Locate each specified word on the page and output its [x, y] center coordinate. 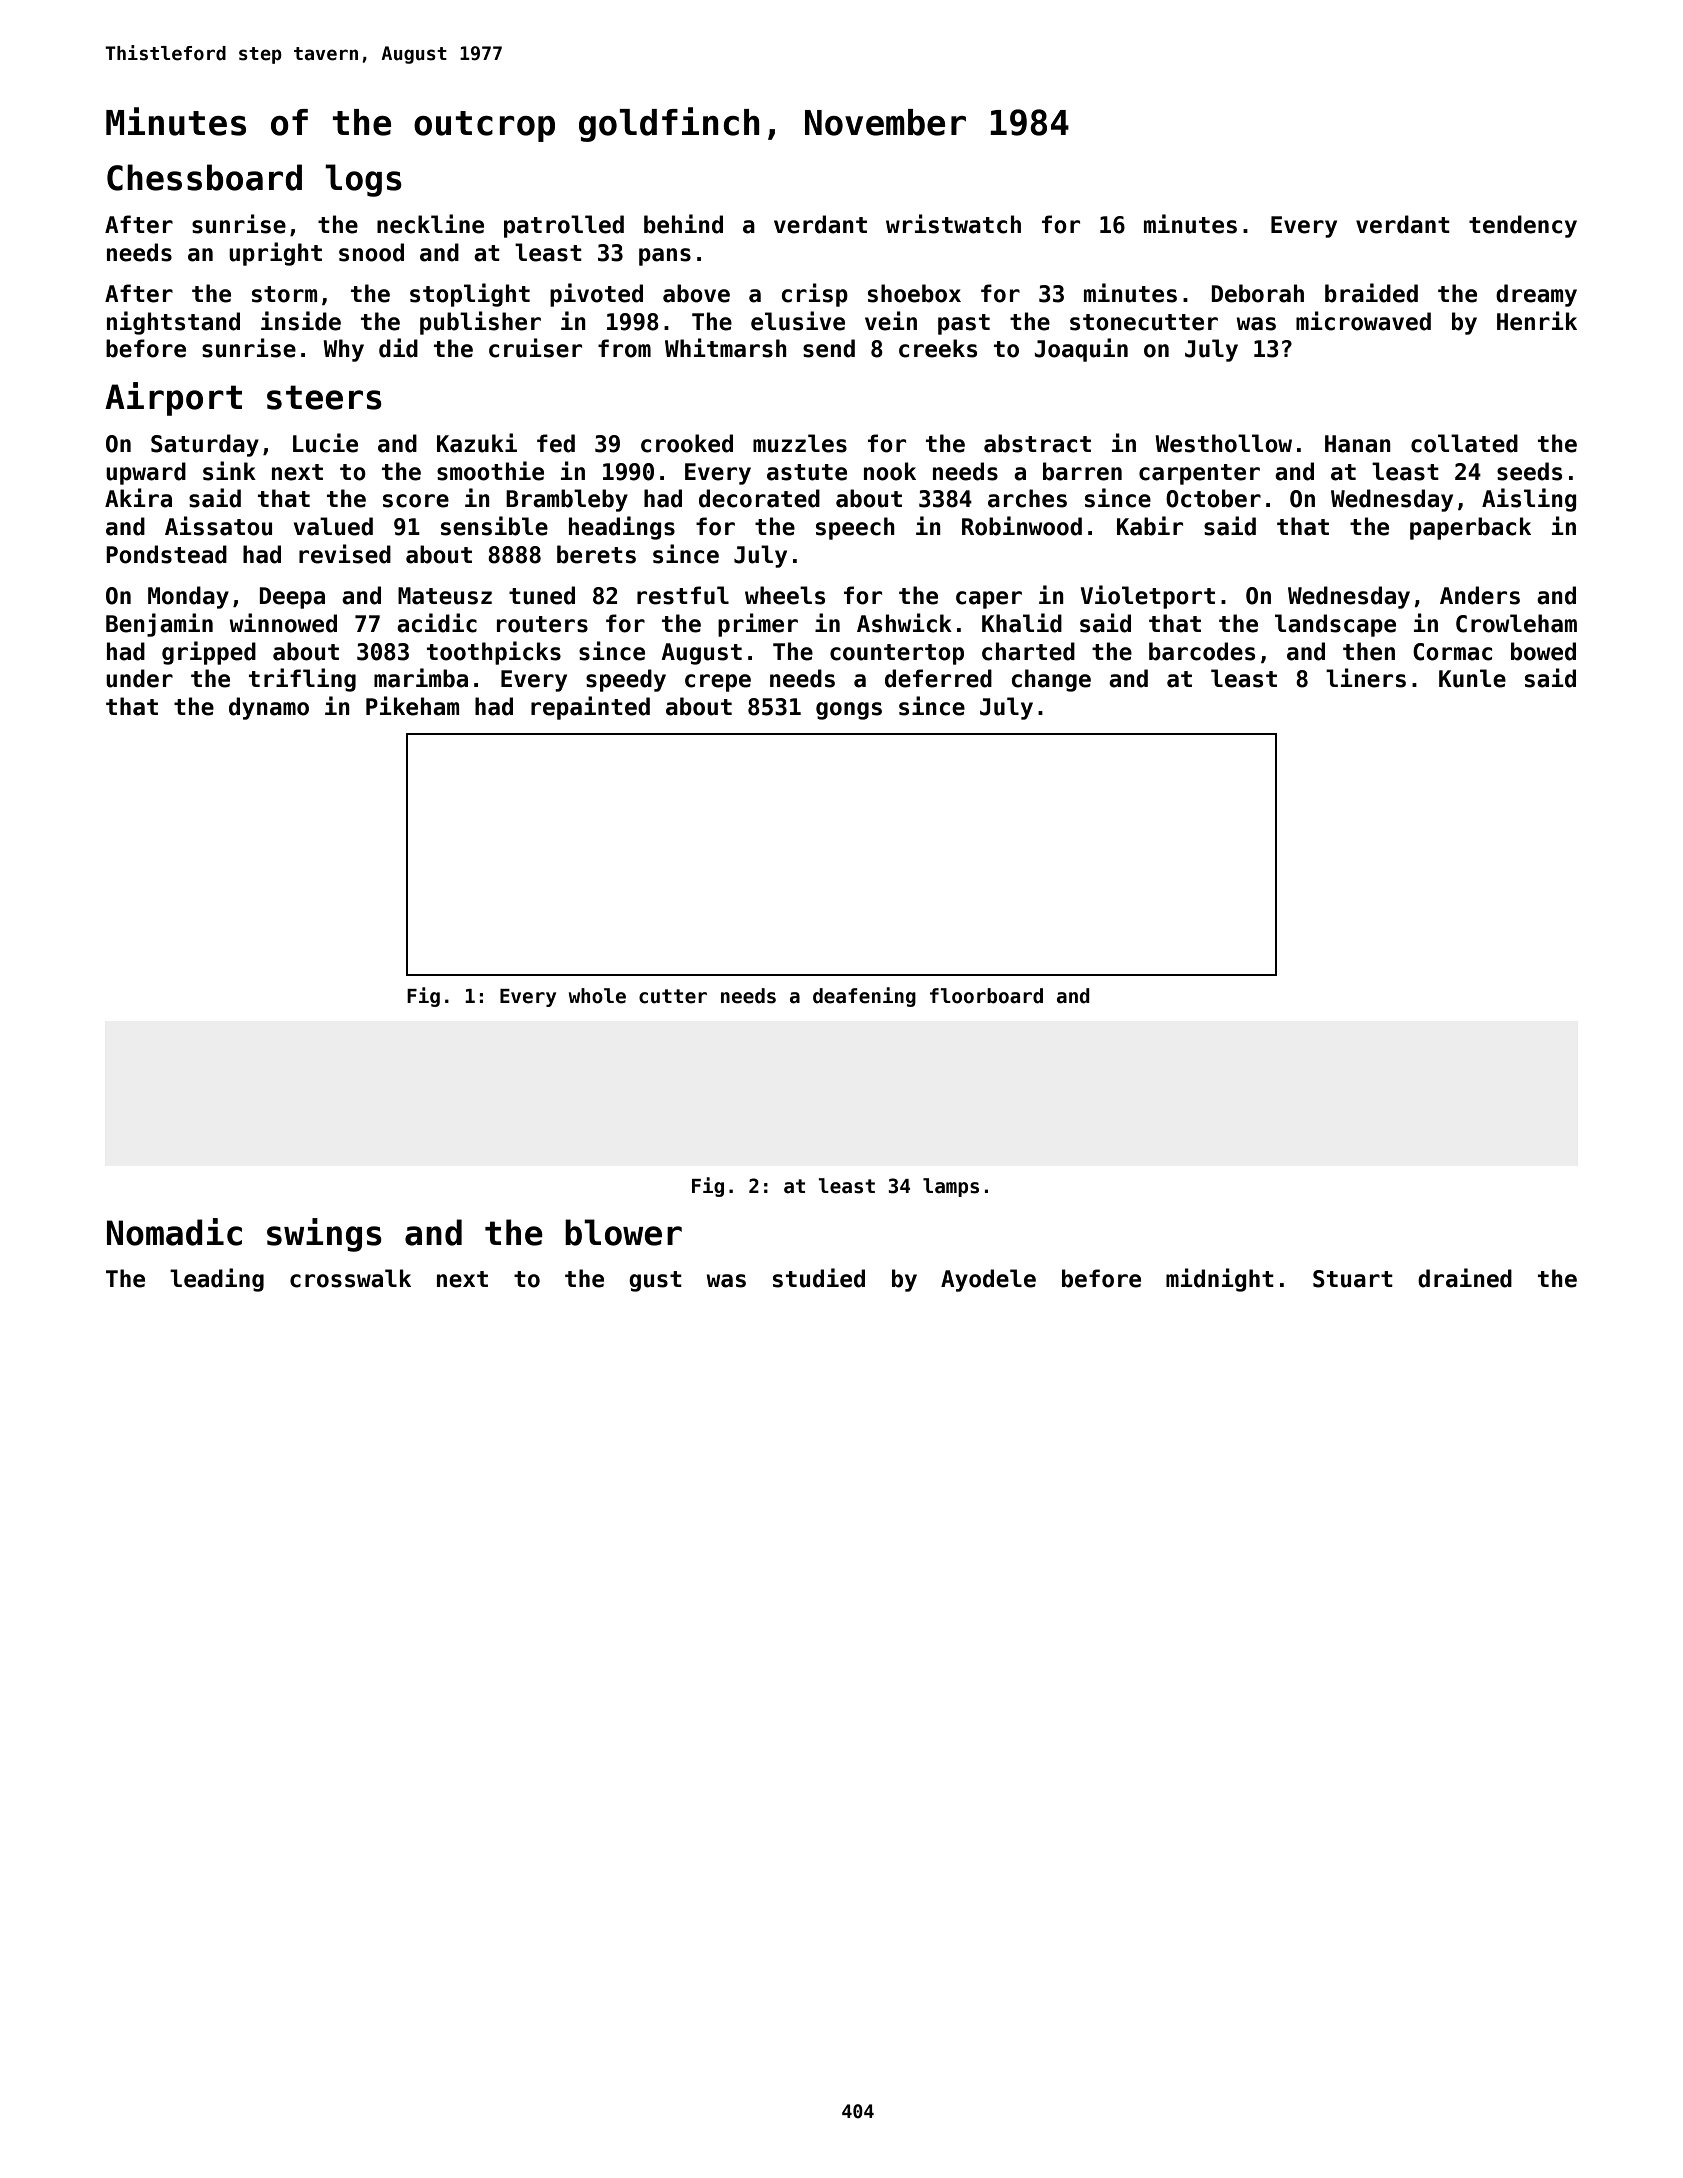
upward [146, 473]
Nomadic [174, 1232]
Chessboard [204, 177]
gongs [849, 711]
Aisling [1529, 500]
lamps [951, 1187]
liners [1366, 678]
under [139, 678]
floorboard [986, 996]
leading [217, 1280]
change [1051, 680]
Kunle [1472, 678]
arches [1027, 498]
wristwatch [953, 224]
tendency [1523, 226]
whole [597, 996]
